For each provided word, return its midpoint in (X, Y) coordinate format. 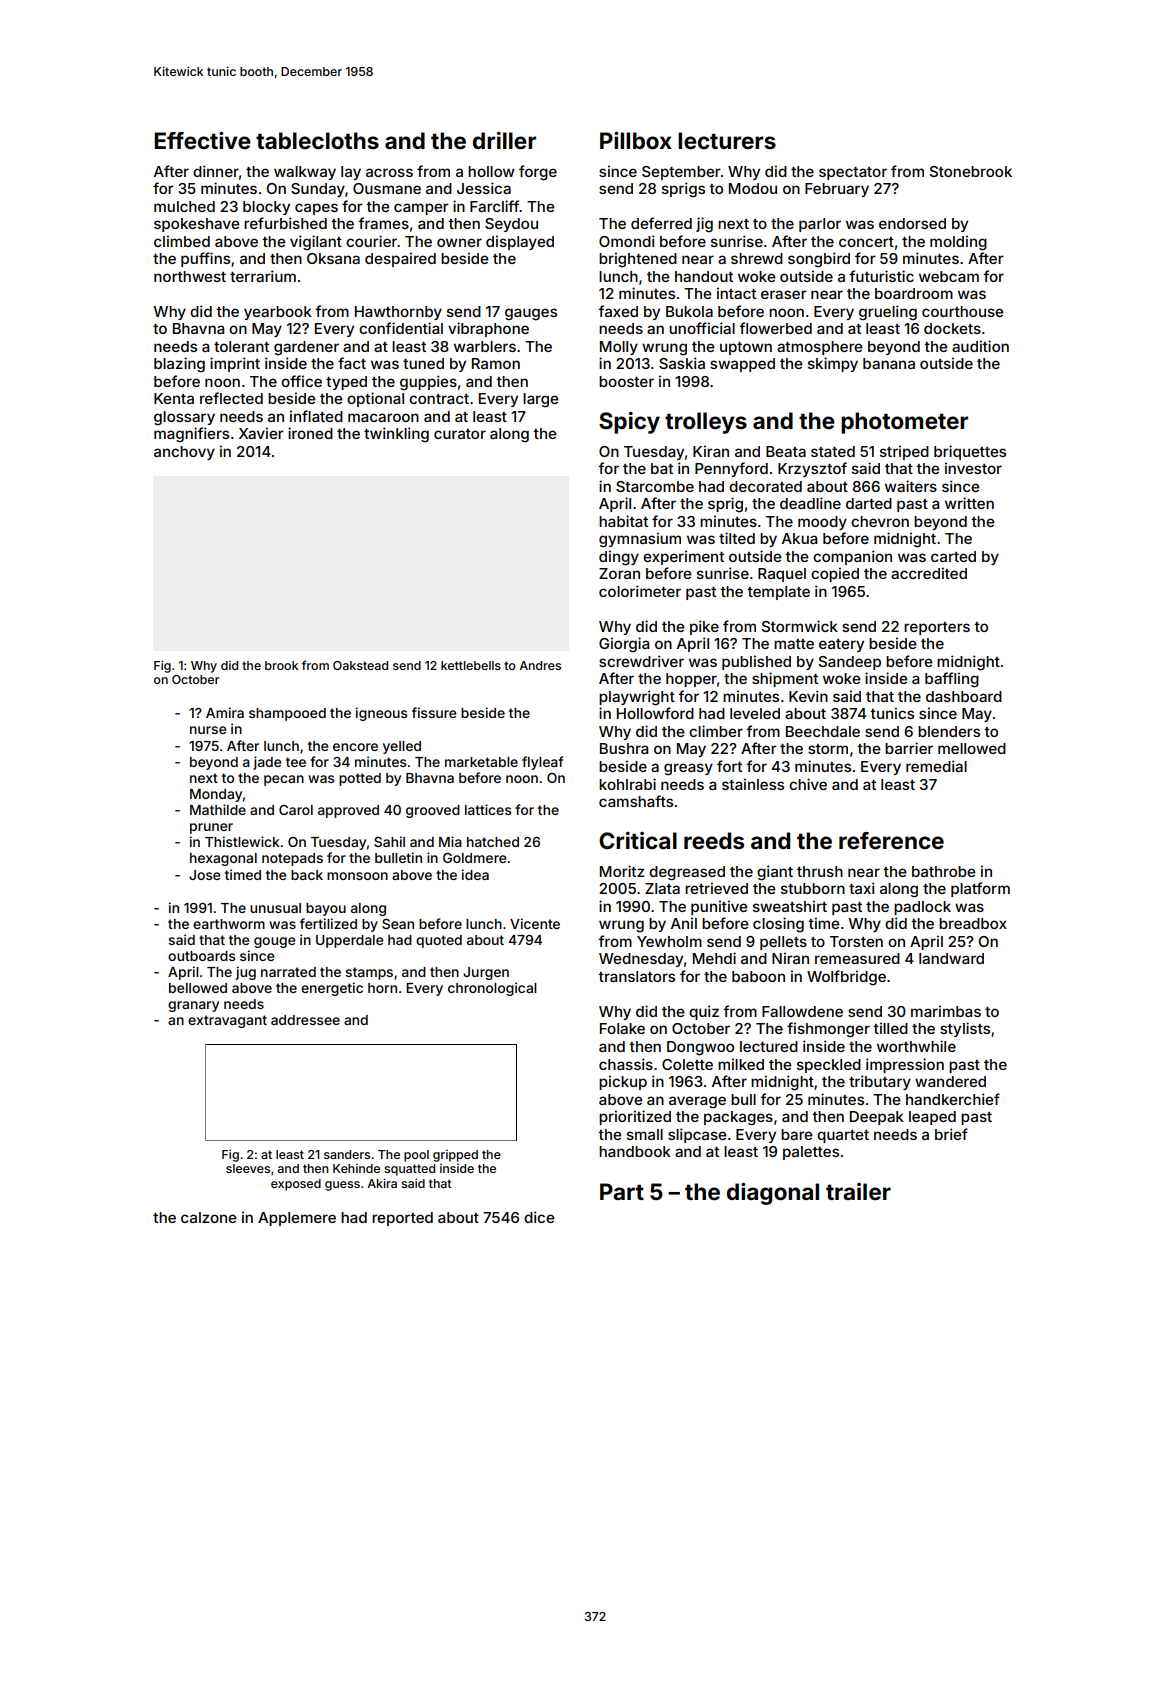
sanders (347, 1154)
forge (538, 173)
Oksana (333, 258)
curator (460, 434)
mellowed (972, 748)
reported (402, 1219)
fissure (434, 712)
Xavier (261, 433)
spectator (853, 173)
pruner (211, 828)
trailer (858, 1191)
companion (852, 557)
